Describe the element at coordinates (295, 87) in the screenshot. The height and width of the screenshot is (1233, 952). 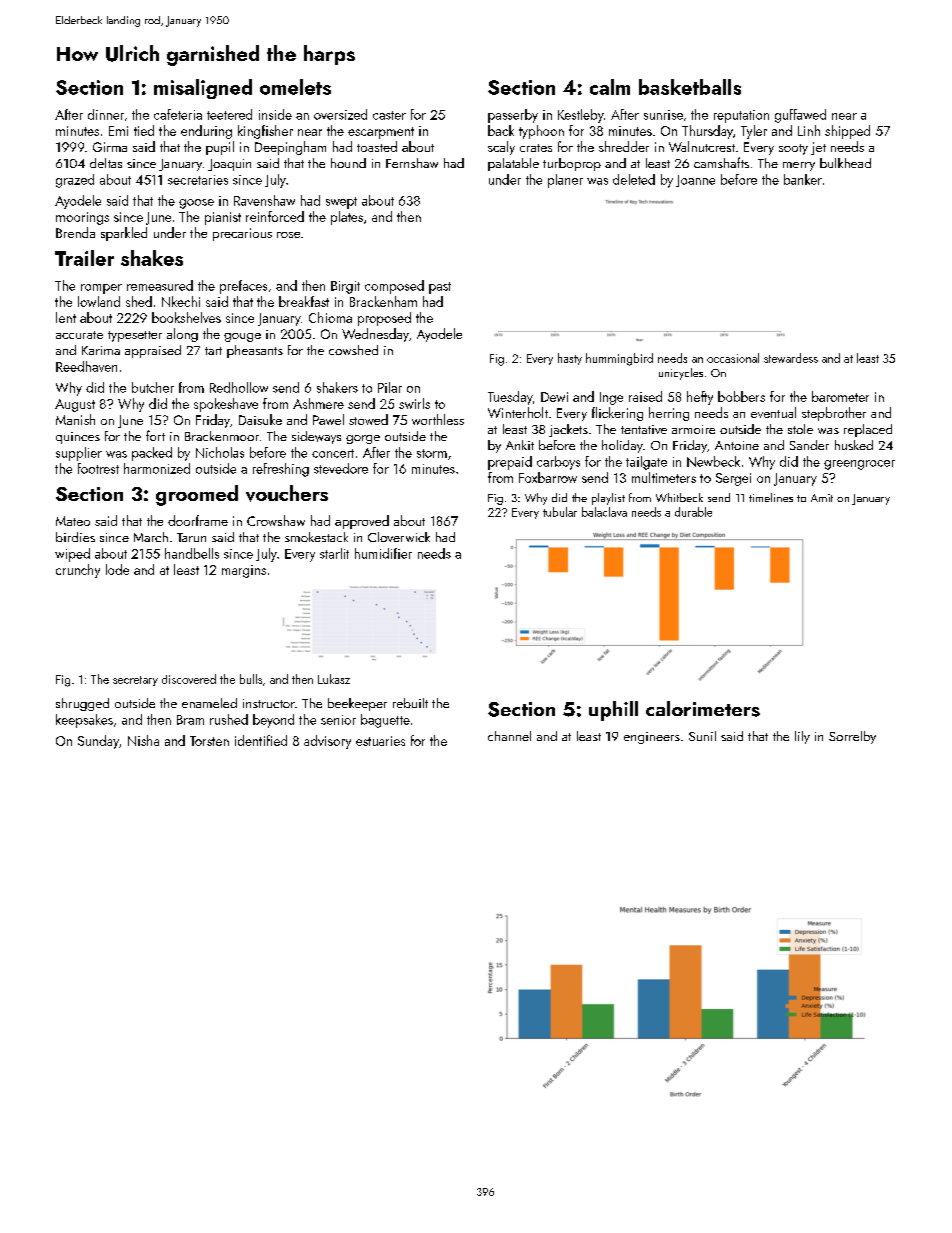
I see `omelets` at that location.
